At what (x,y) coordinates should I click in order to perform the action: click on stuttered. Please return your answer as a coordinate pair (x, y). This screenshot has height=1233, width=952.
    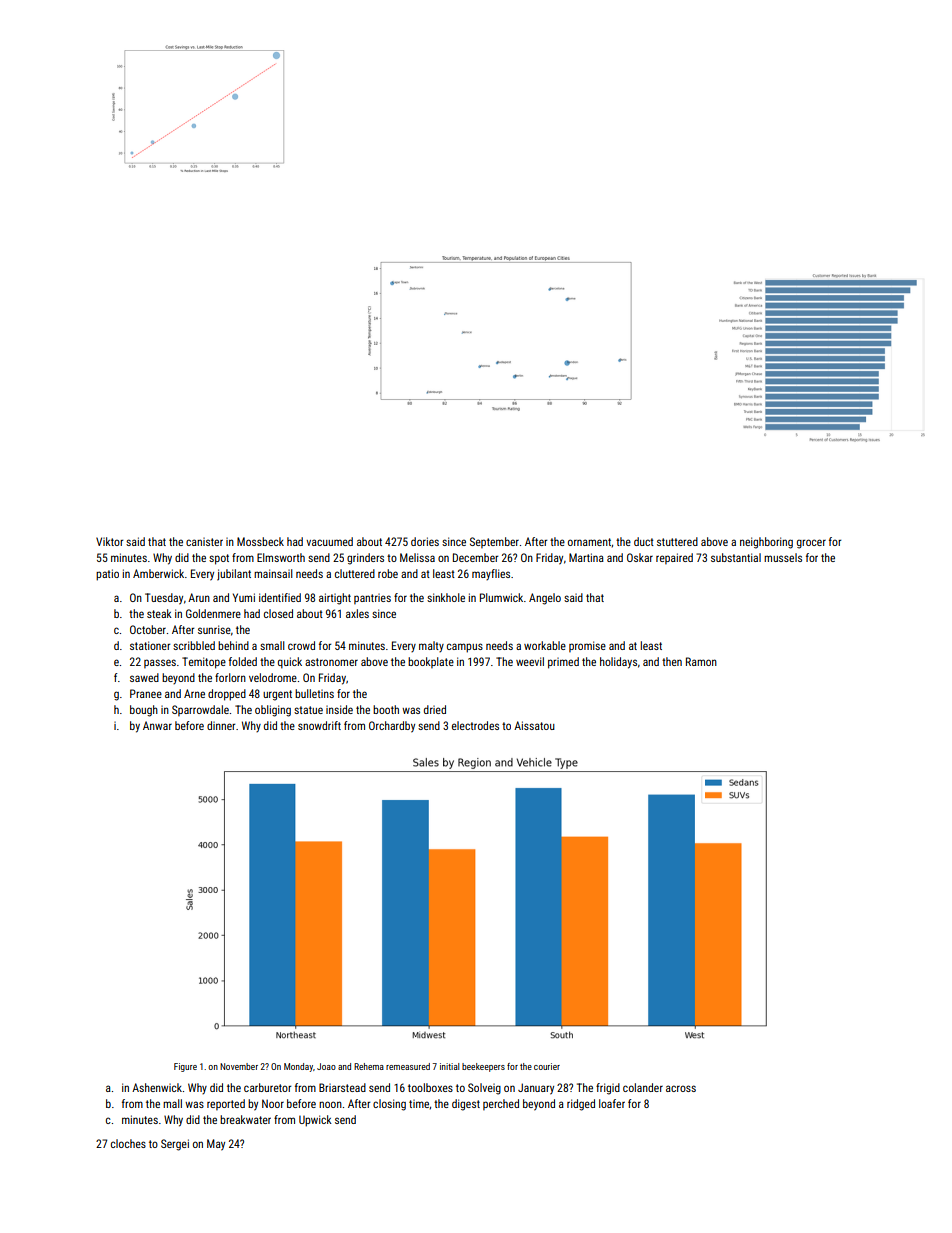
    Looking at the image, I should click on (677, 541).
